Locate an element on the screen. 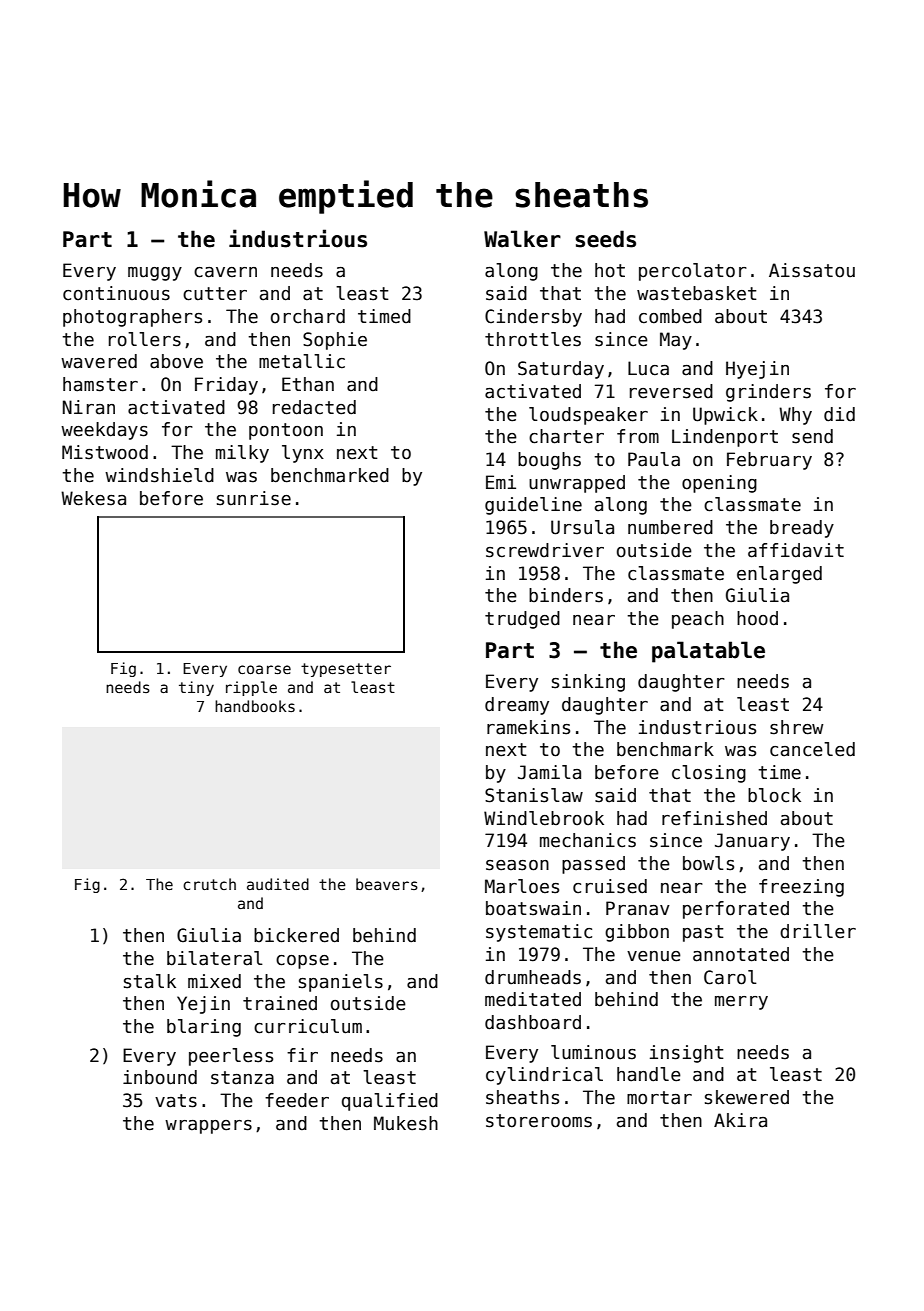 The image size is (924, 1311). inbound is located at coordinates (160, 1077).
